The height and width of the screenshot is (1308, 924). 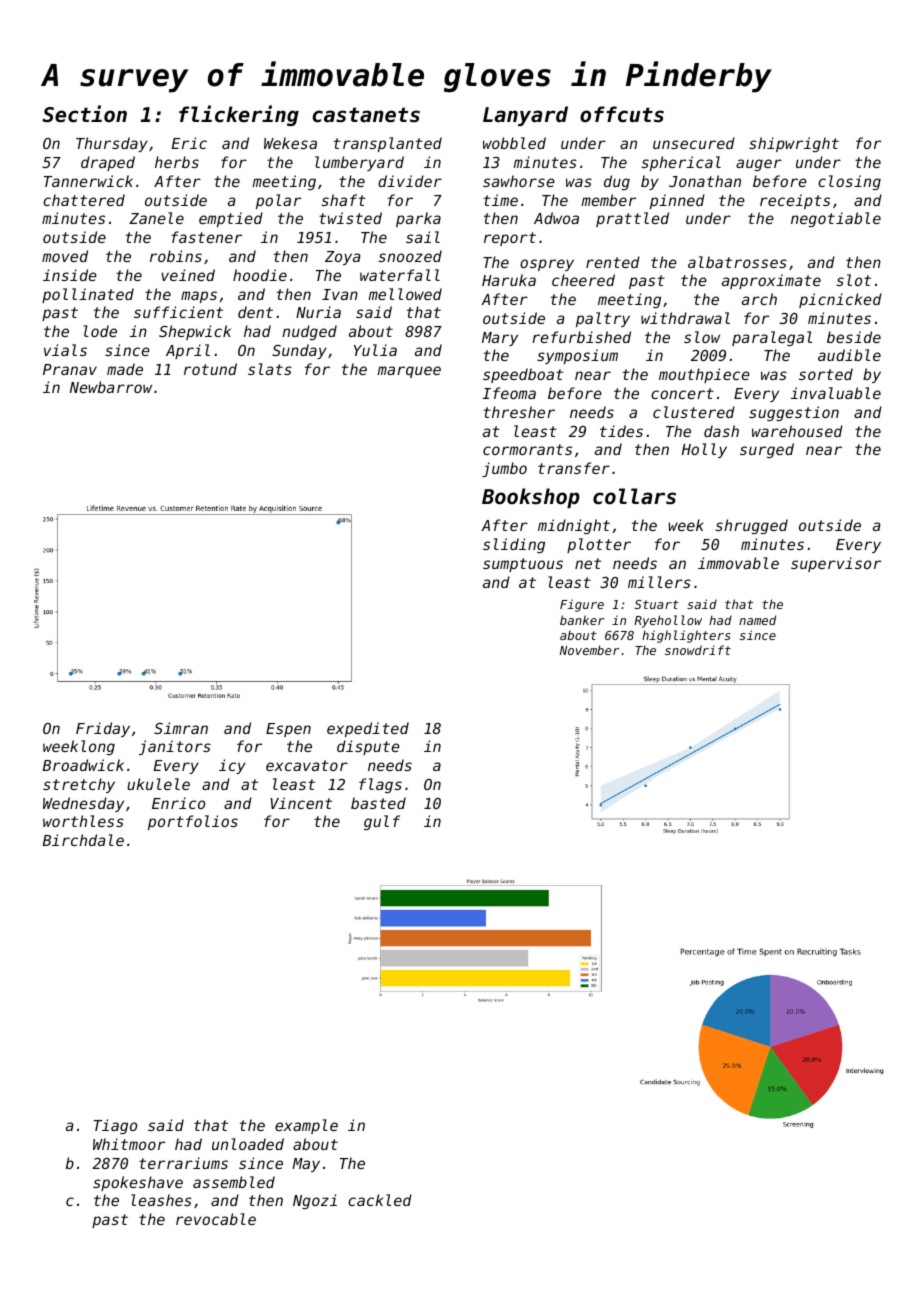 I want to click on Birchdale, so click(x=83, y=840).
